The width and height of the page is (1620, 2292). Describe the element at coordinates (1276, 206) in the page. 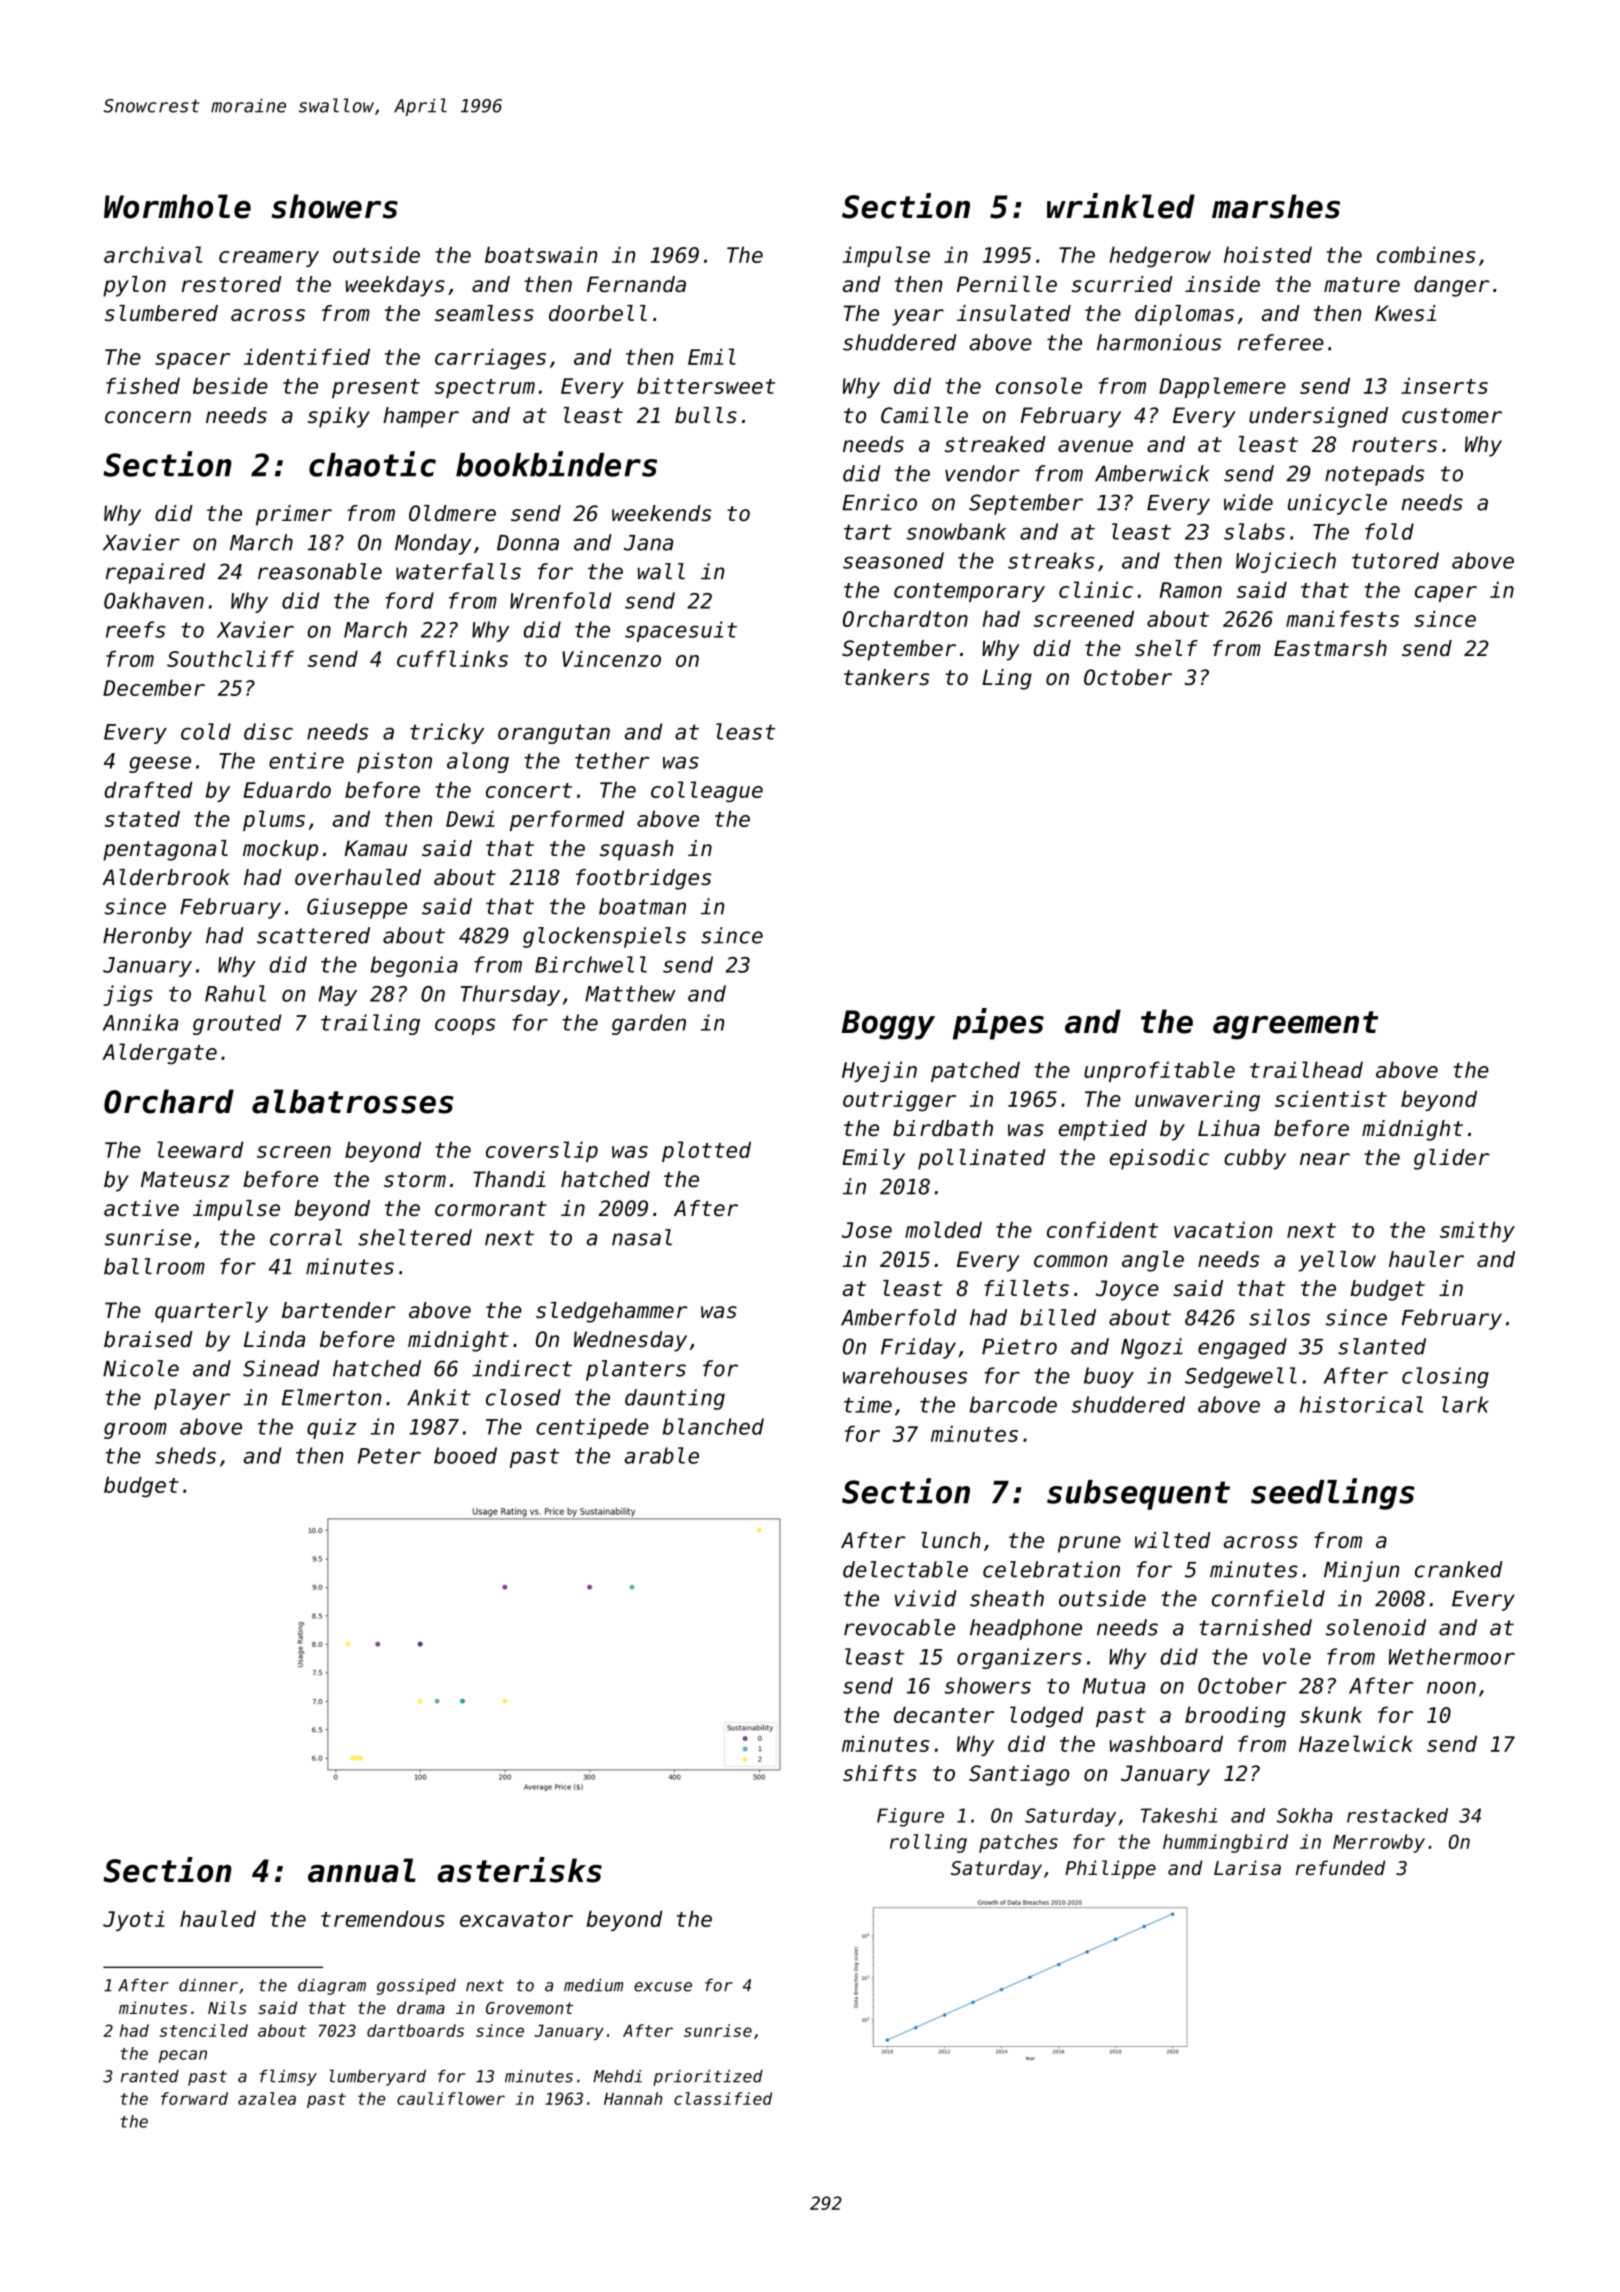

I see `marshes` at that location.
